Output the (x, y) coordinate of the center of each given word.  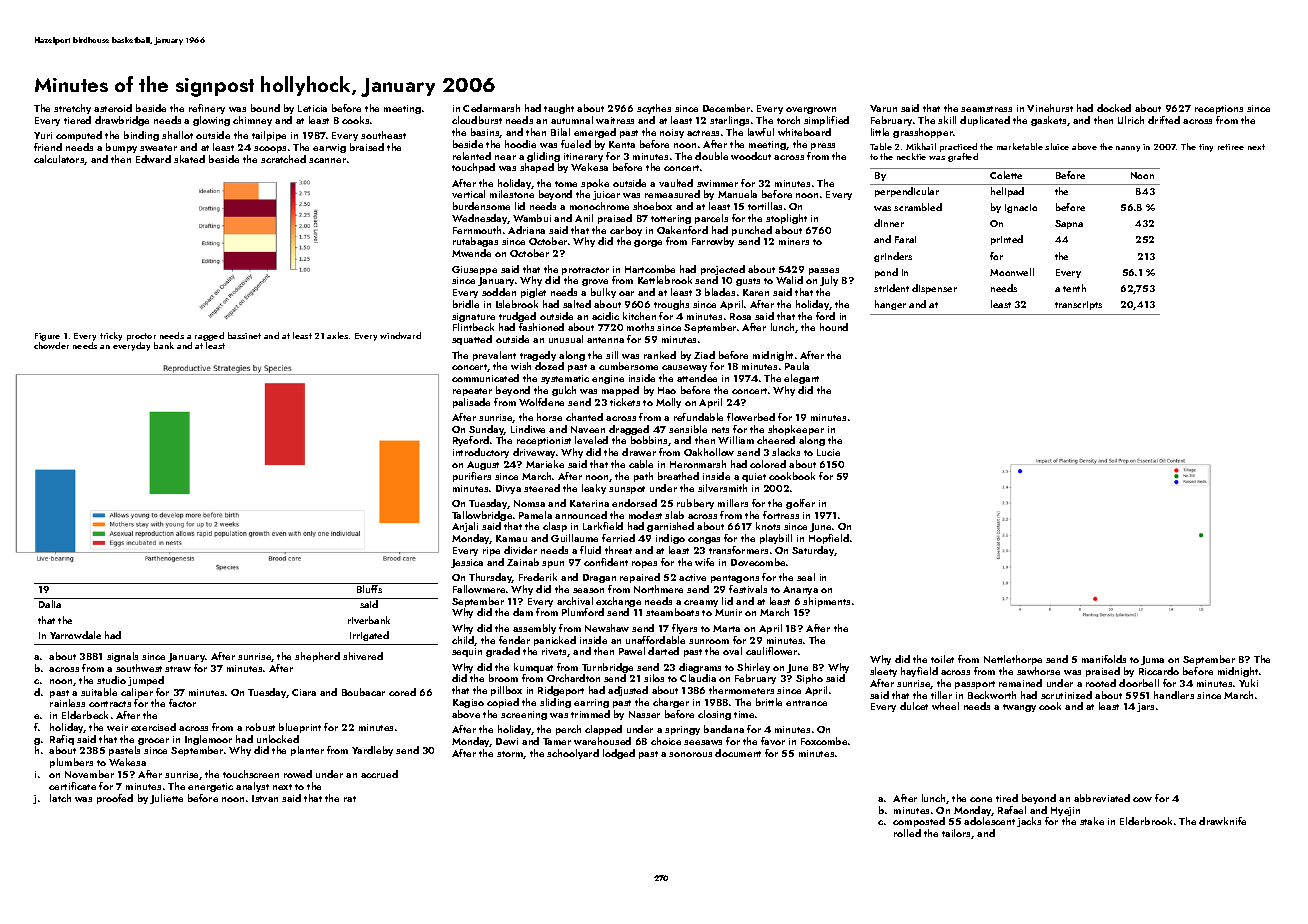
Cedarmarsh (491, 108)
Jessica (467, 563)
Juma (1152, 660)
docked (1114, 108)
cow (1142, 799)
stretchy (72, 109)
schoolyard (573, 754)
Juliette (166, 799)
